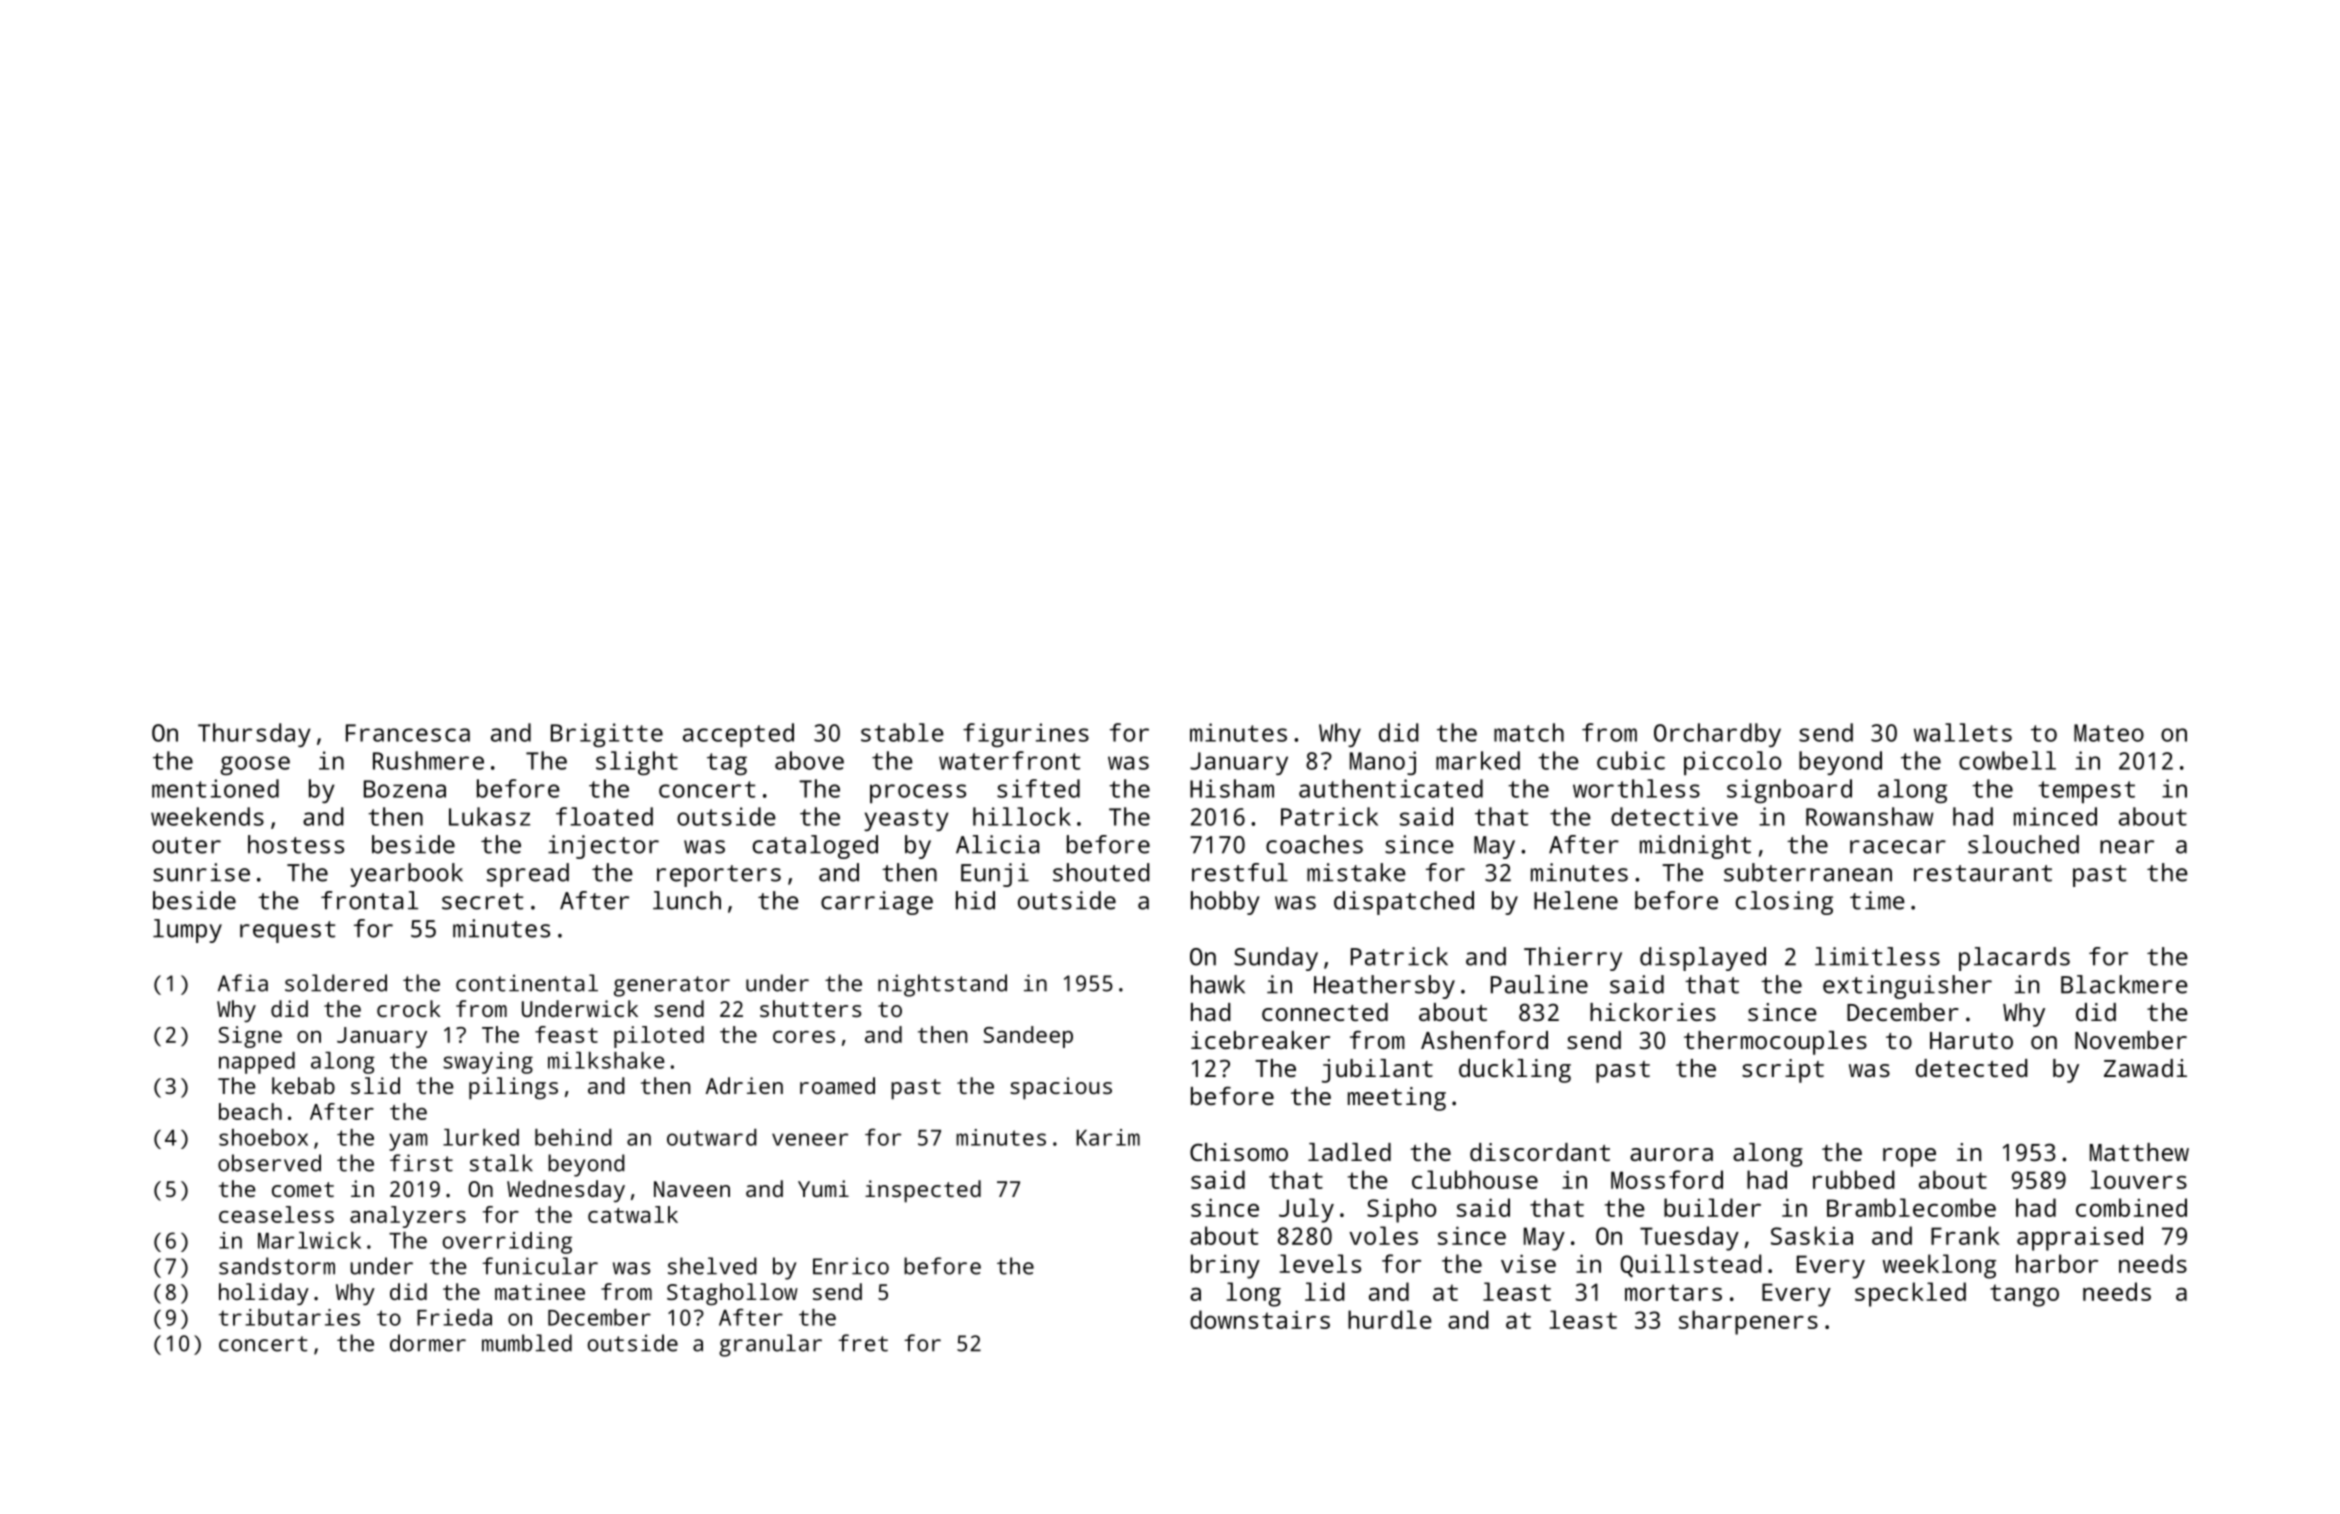 The height and width of the page is (1514, 2340). What do you see at coordinates (1911, 1207) in the page?
I see `Bramblecombe` at bounding box center [1911, 1207].
